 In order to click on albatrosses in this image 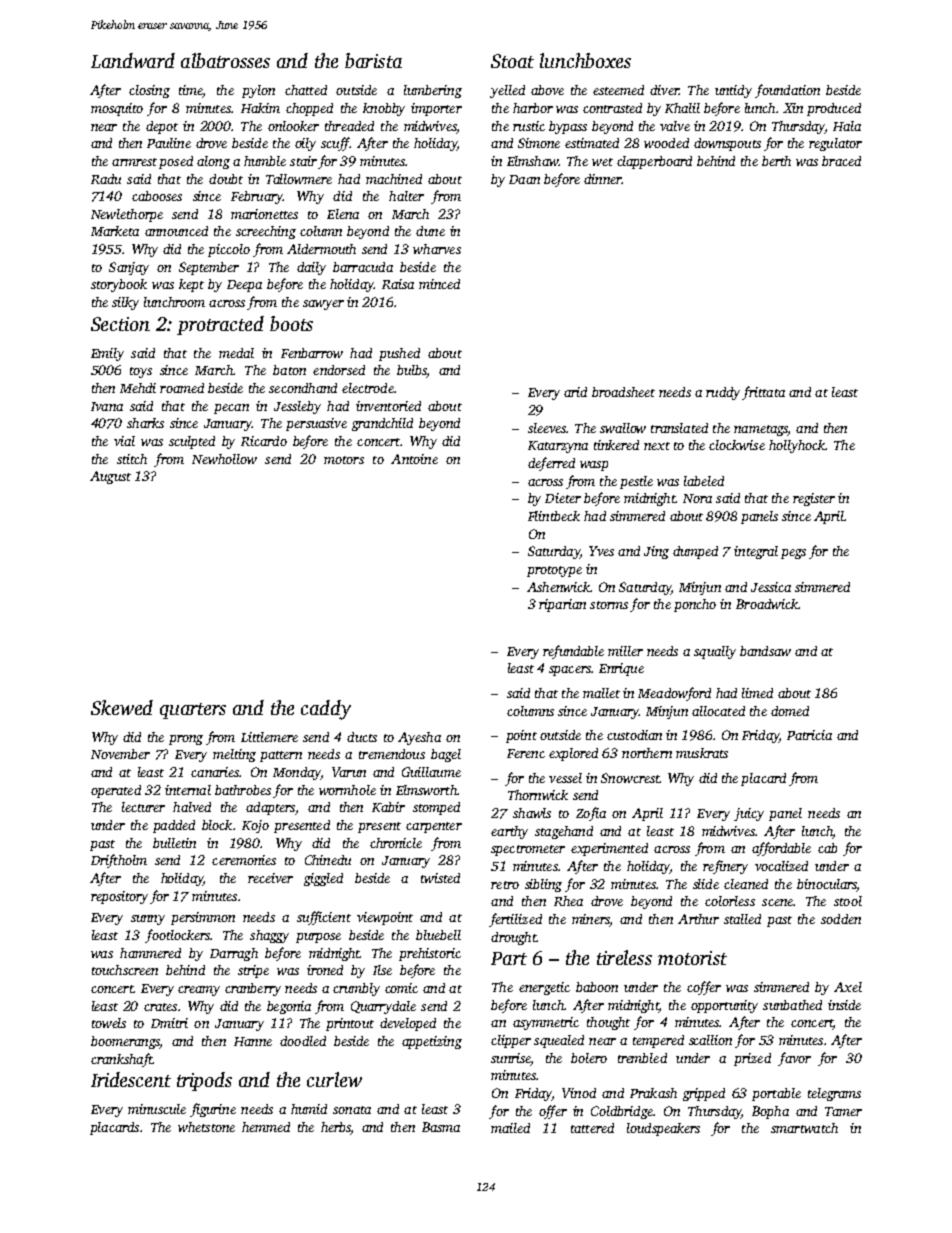, I will do `click(225, 60)`.
